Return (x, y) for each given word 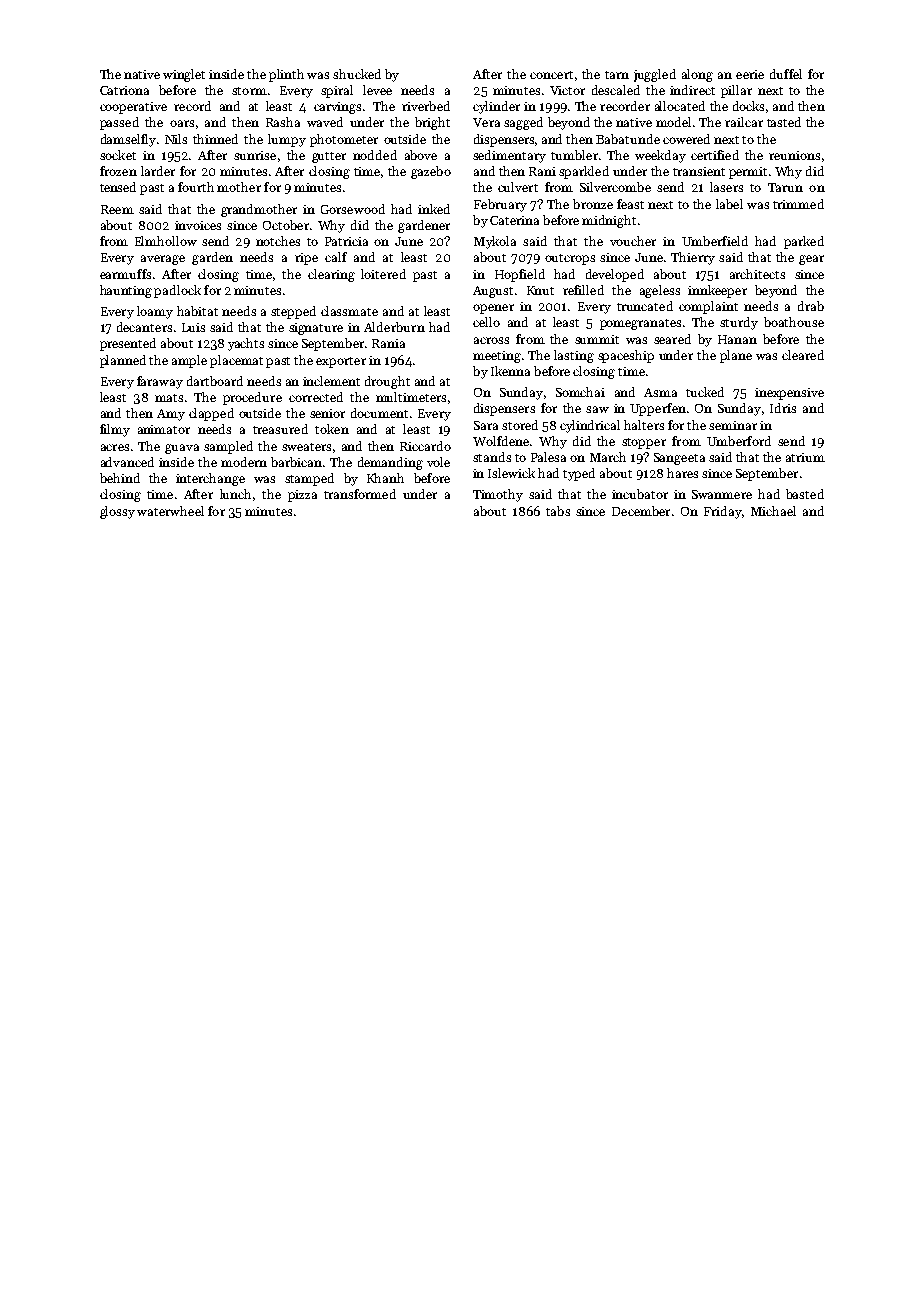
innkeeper (717, 291)
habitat (197, 311)
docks (748, 106)
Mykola (495, 242)
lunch (235, 494)
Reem (117, 209)
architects (757, 274)
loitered (383, 274)
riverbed (426, 106)
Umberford (739, 441)
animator (164, 429)
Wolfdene (501, 441)
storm (249, 91)
